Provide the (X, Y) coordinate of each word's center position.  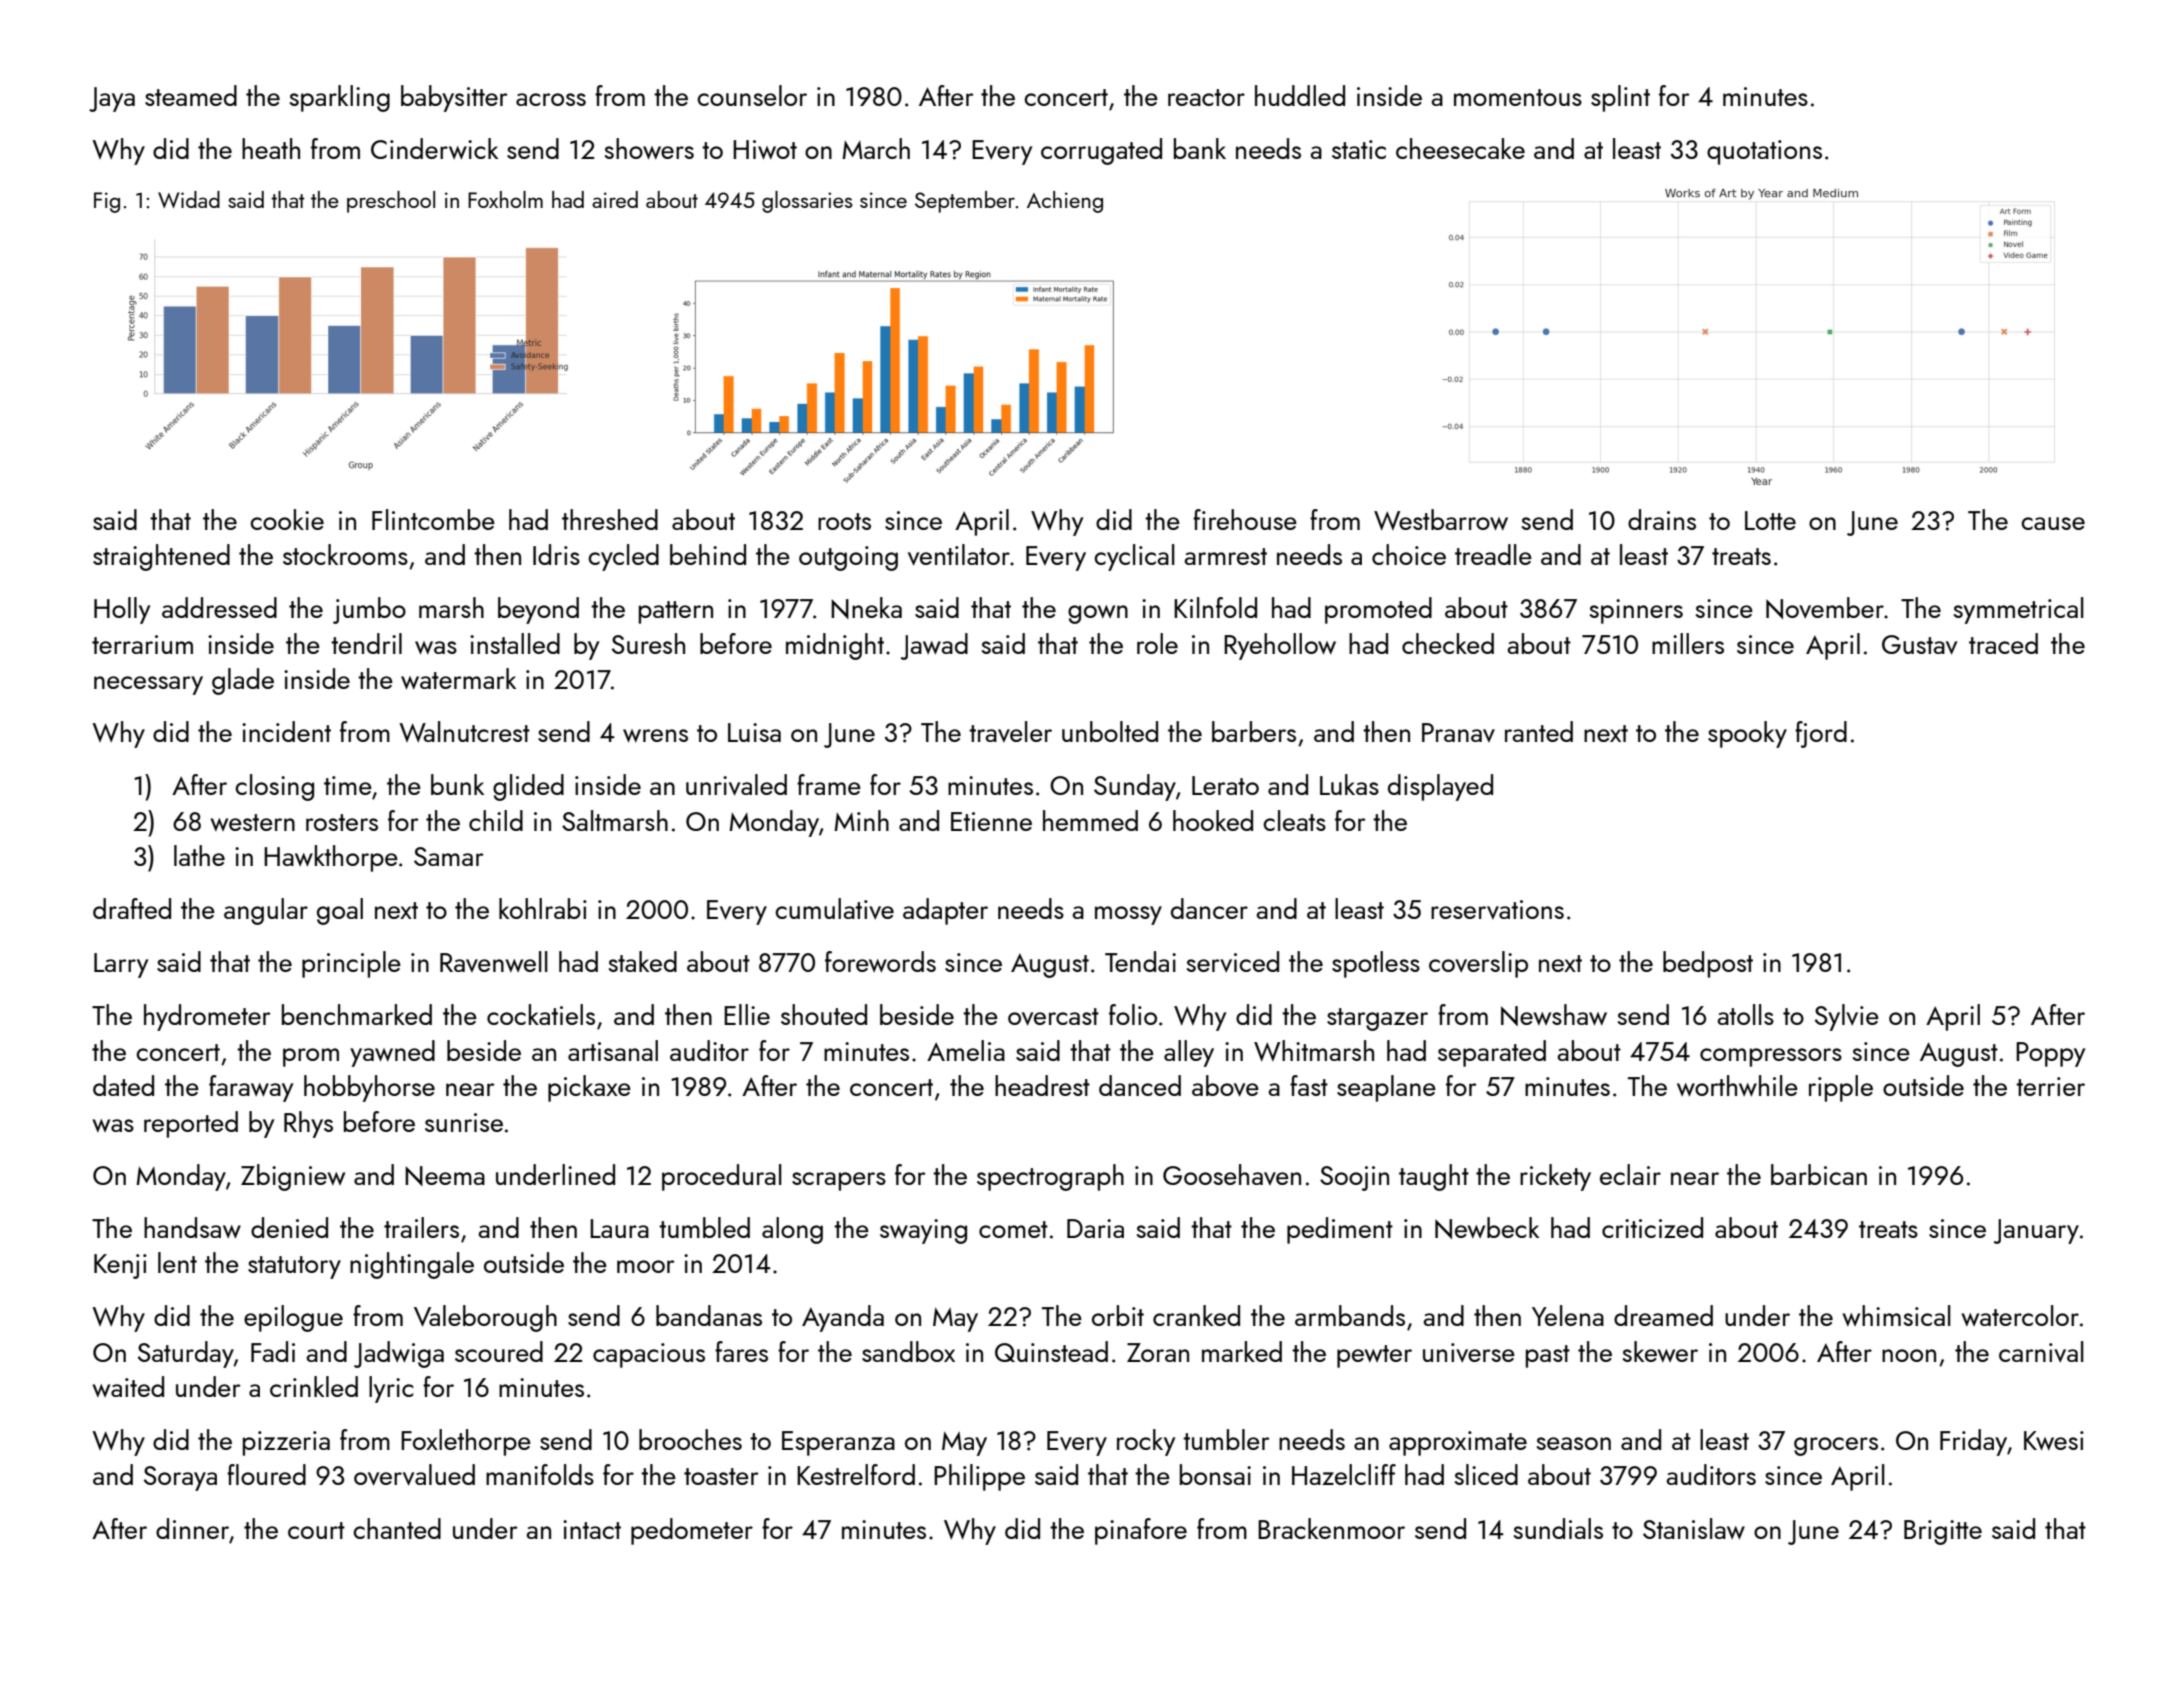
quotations (1764, 152)
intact (592, 1529)
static (1359, 149)
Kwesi (2054, 1441)
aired (615, 199)
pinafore (1141, 1531)
